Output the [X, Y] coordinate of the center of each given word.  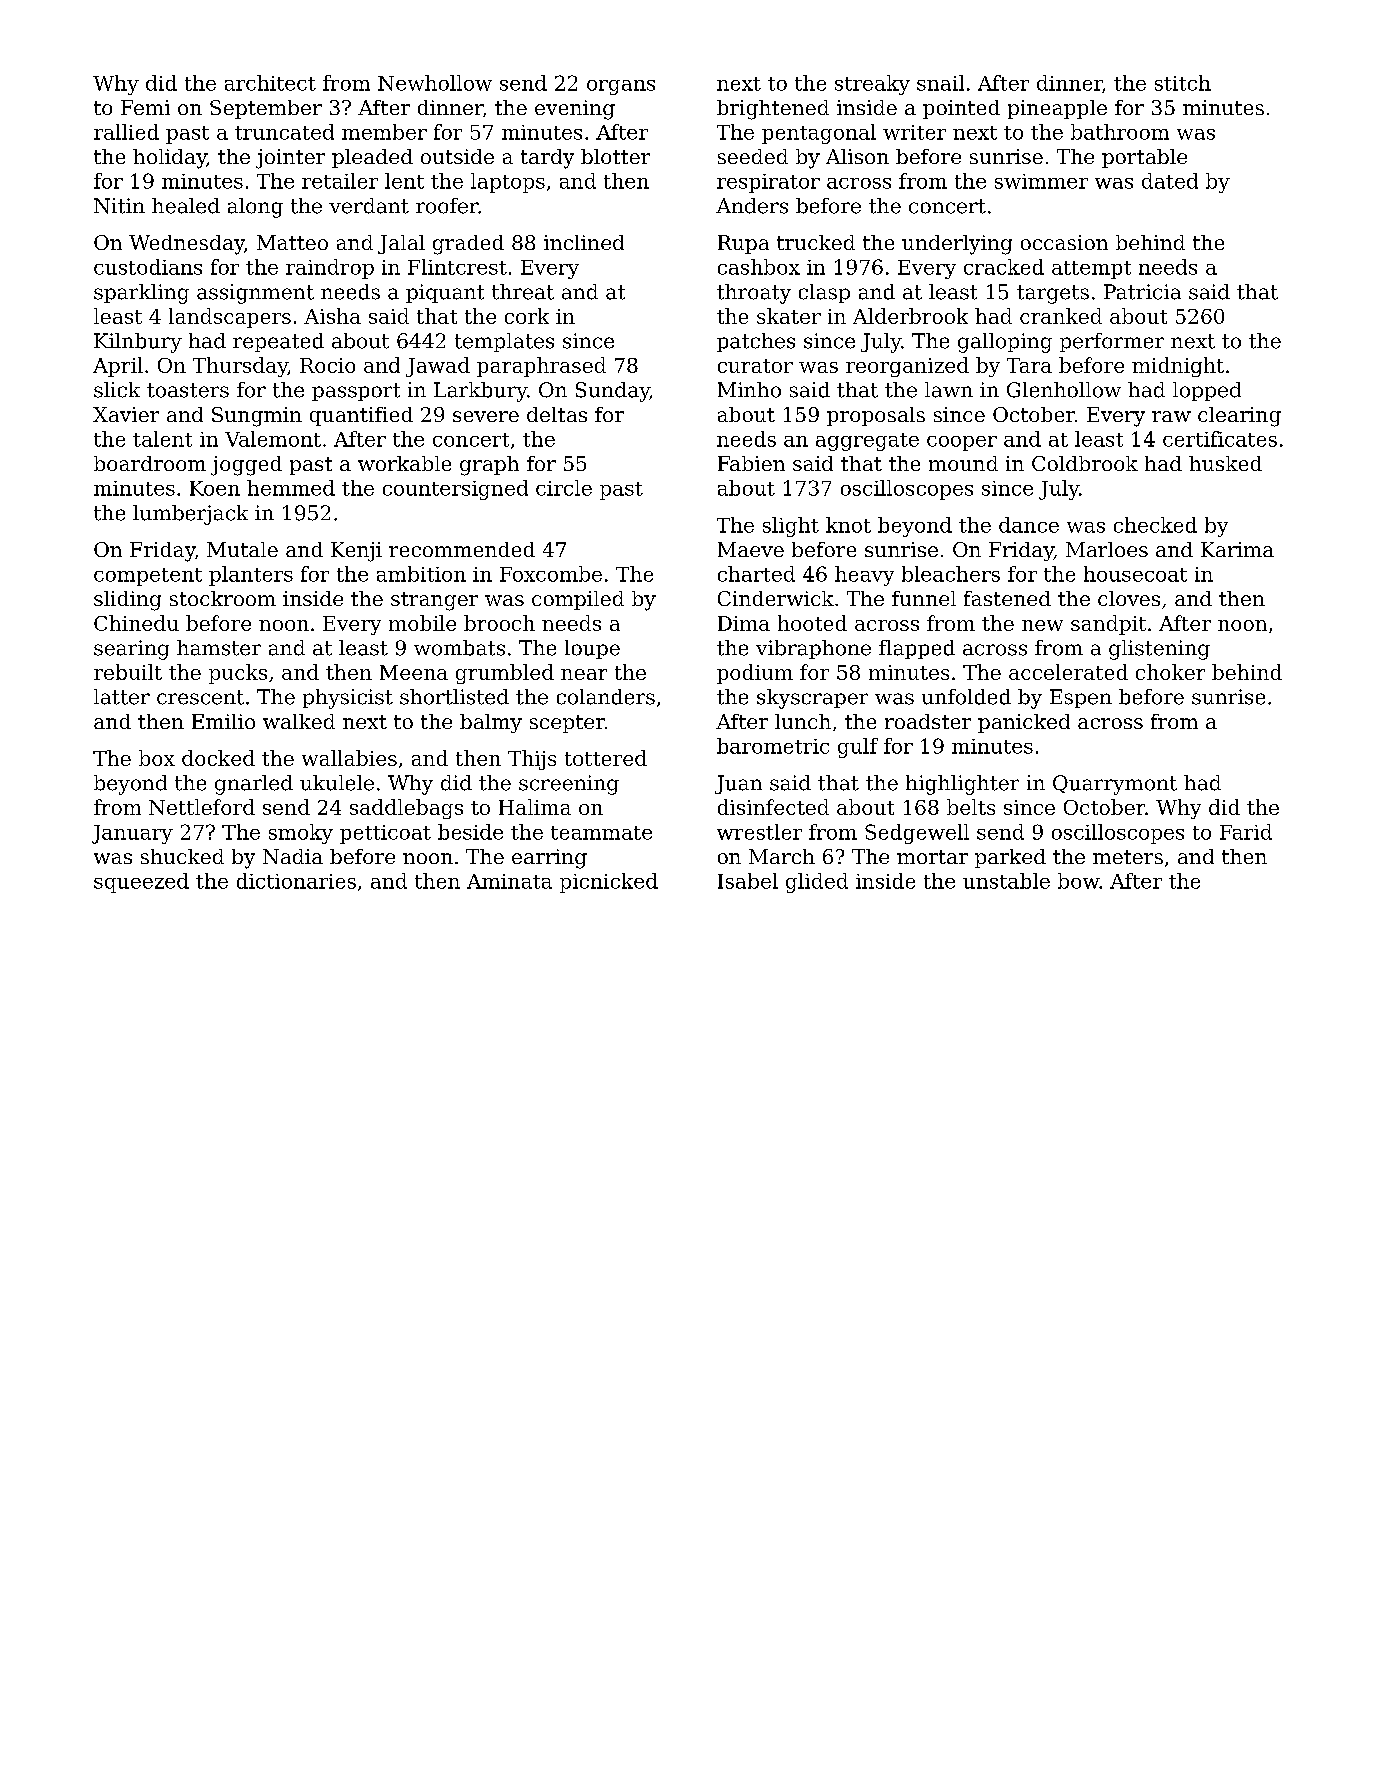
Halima [535, 807]
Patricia [1142, 292]
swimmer [1041, 181]
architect [270, 83]
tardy [547, 159]
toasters [188, 390]
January [132, 834]
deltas [557, 414]
